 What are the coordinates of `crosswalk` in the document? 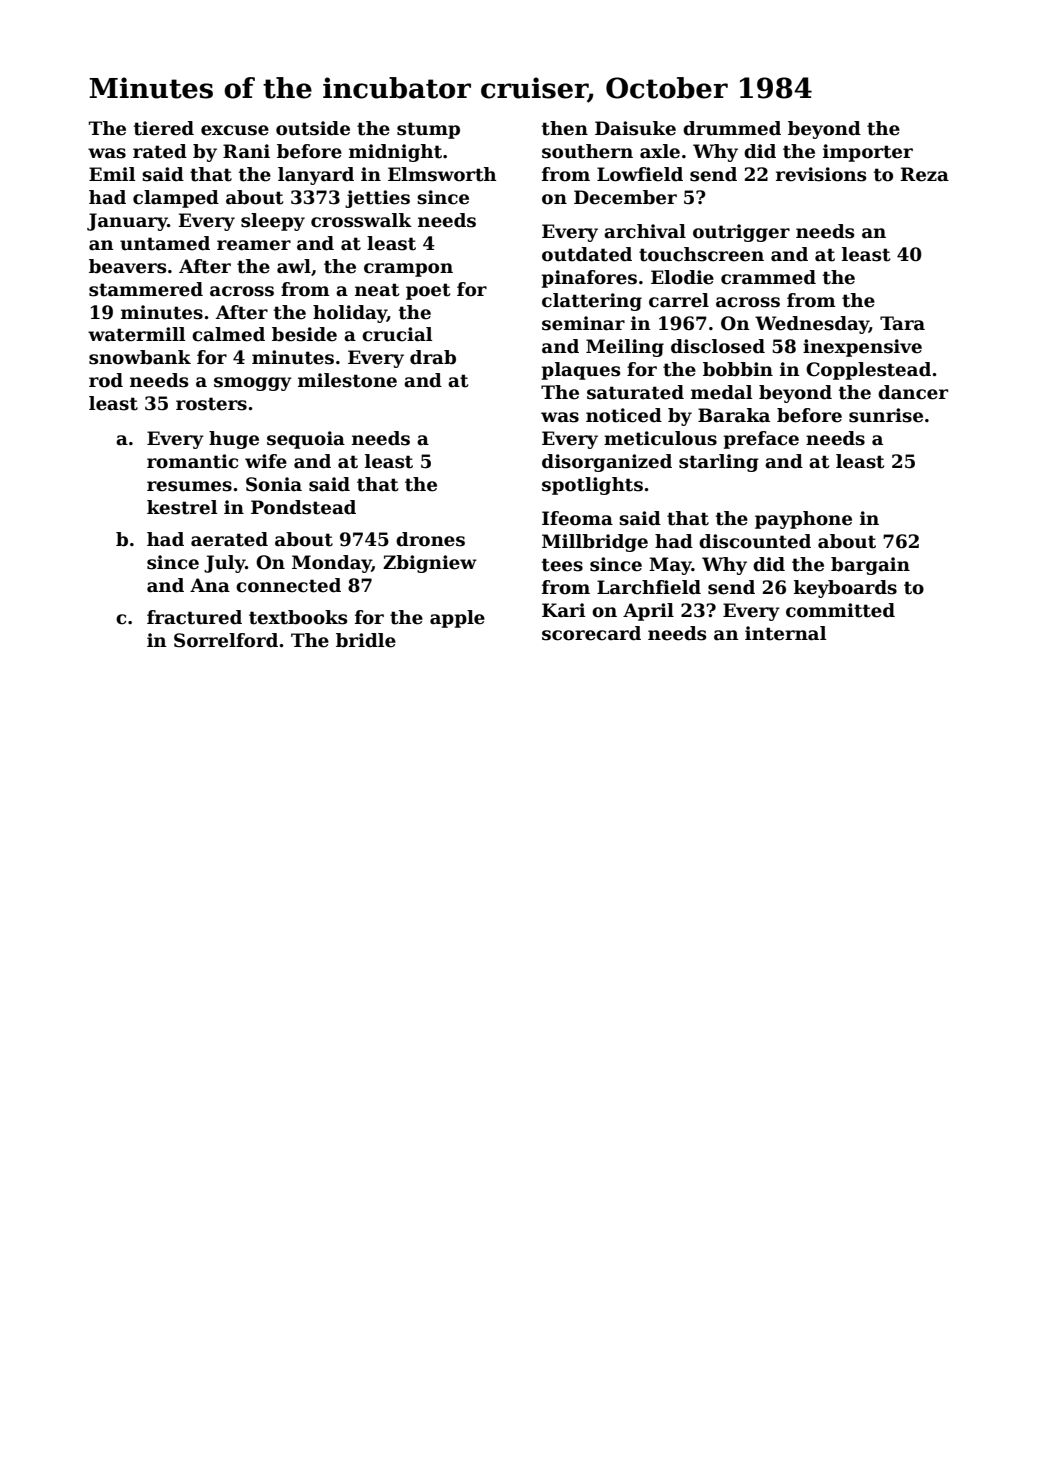 It's located at (361, 220).
